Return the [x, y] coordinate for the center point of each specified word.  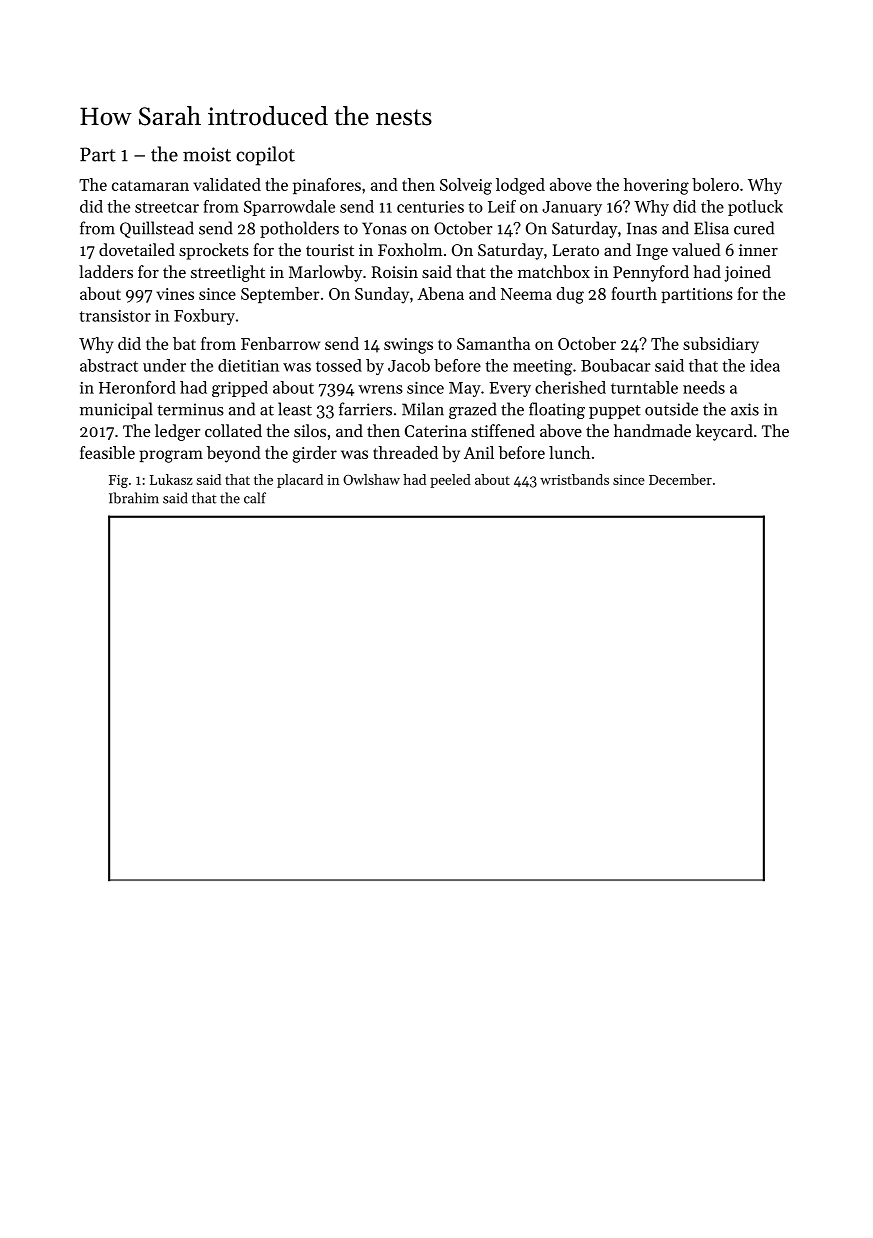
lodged [520, 186]
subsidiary [721, 345]
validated [227, 184]
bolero [715, 184]
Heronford [137, 387]
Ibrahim [134, 498]
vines [175, 294]
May [465, 389]
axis [745, 409]
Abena [440, 293]
